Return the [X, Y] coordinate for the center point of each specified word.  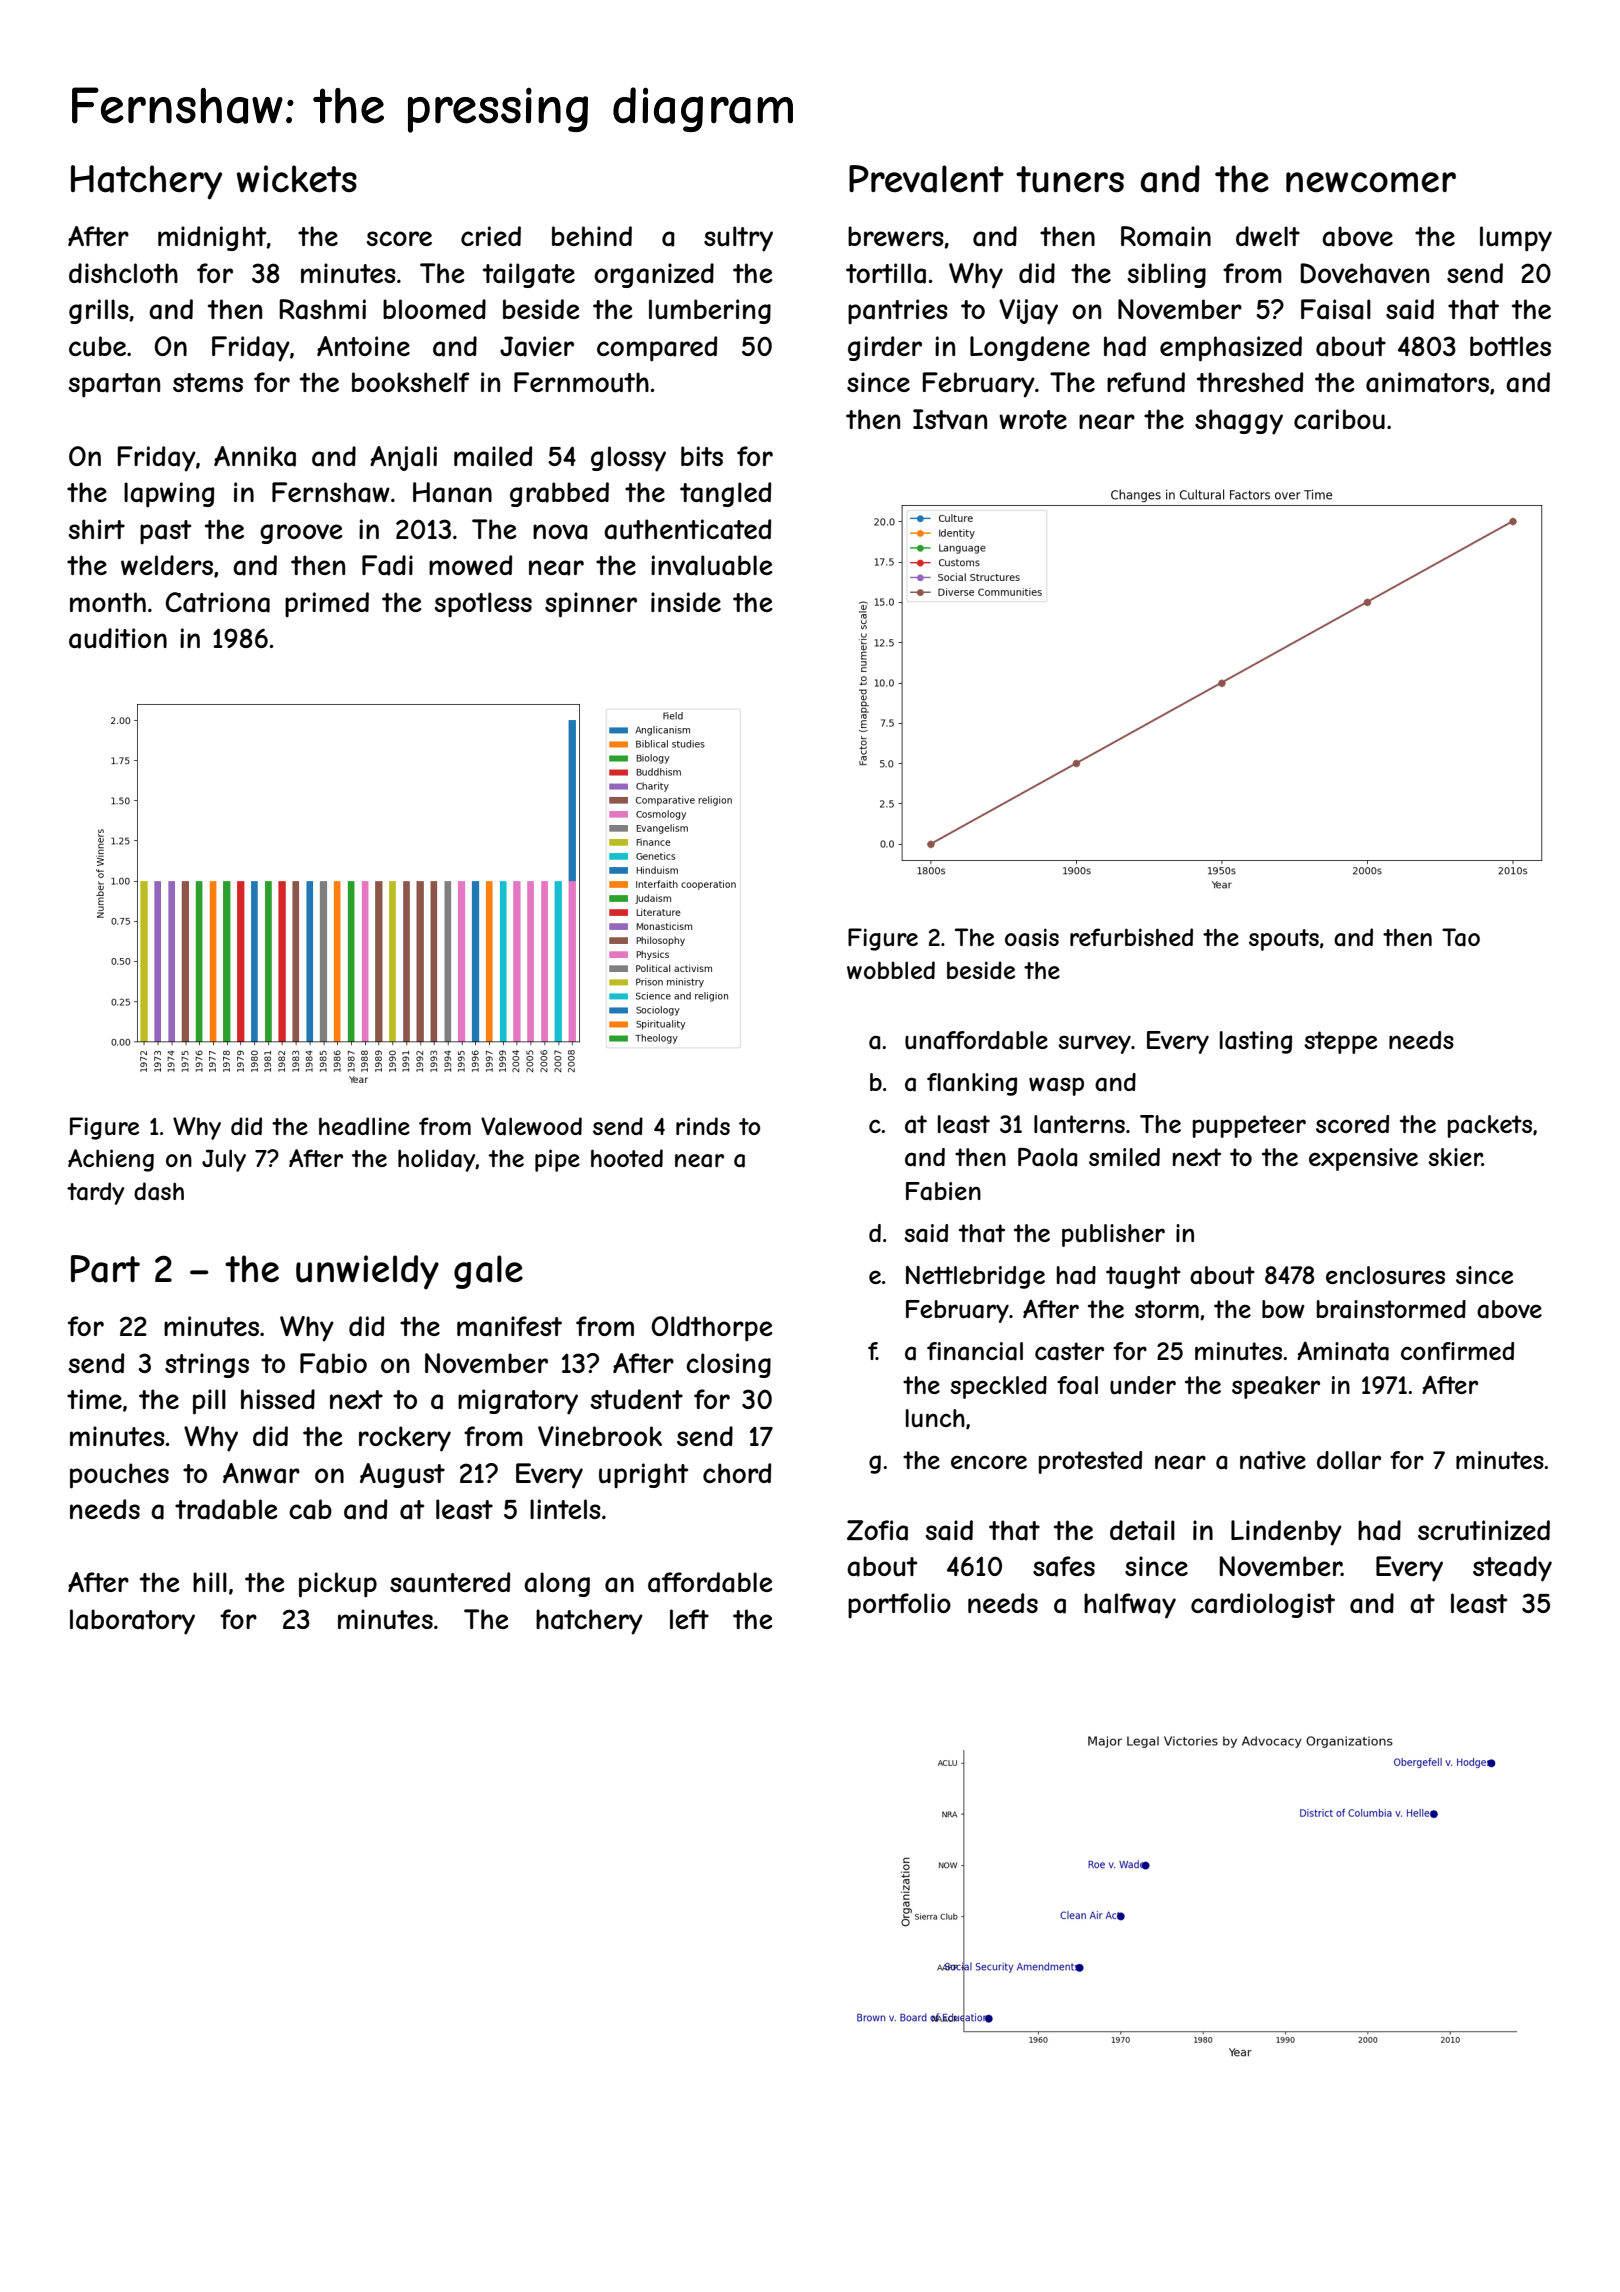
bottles [1510, 346]
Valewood [531, 1126]
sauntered [450, 1582]
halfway [1130, 1606]
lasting [1256, 1042]
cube [97, 346]
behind [592, 236]
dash [159, 1191]
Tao [1461, 937]
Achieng [111, 1160]
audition [118, 638]
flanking [972, 1084]
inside [686, 602]
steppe [1340, 1042]
